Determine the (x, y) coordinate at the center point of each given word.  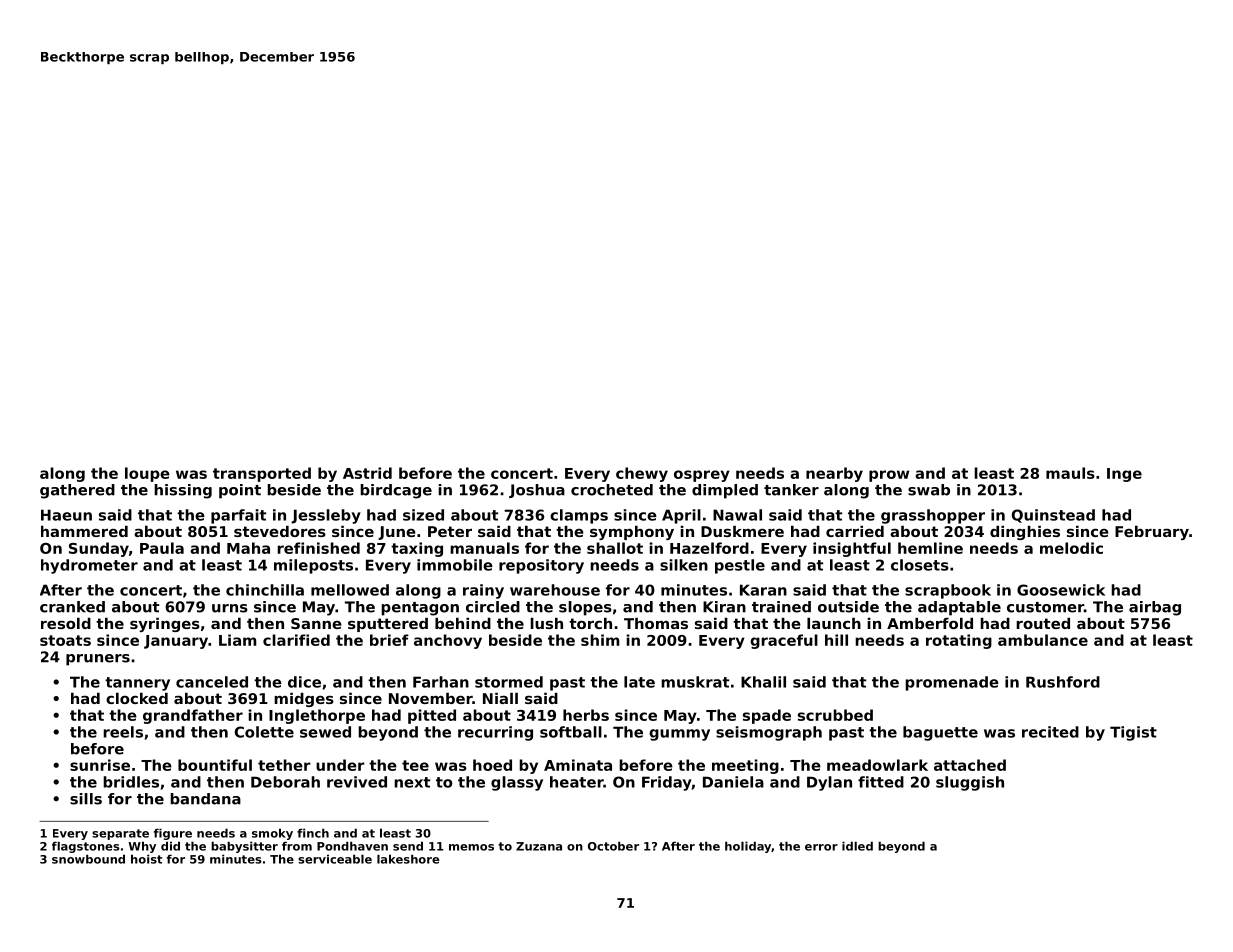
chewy (642, 474)
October (613, 846)
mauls (1070, 473)
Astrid (367, 473)
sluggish (970, 783)
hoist (146, 859)
